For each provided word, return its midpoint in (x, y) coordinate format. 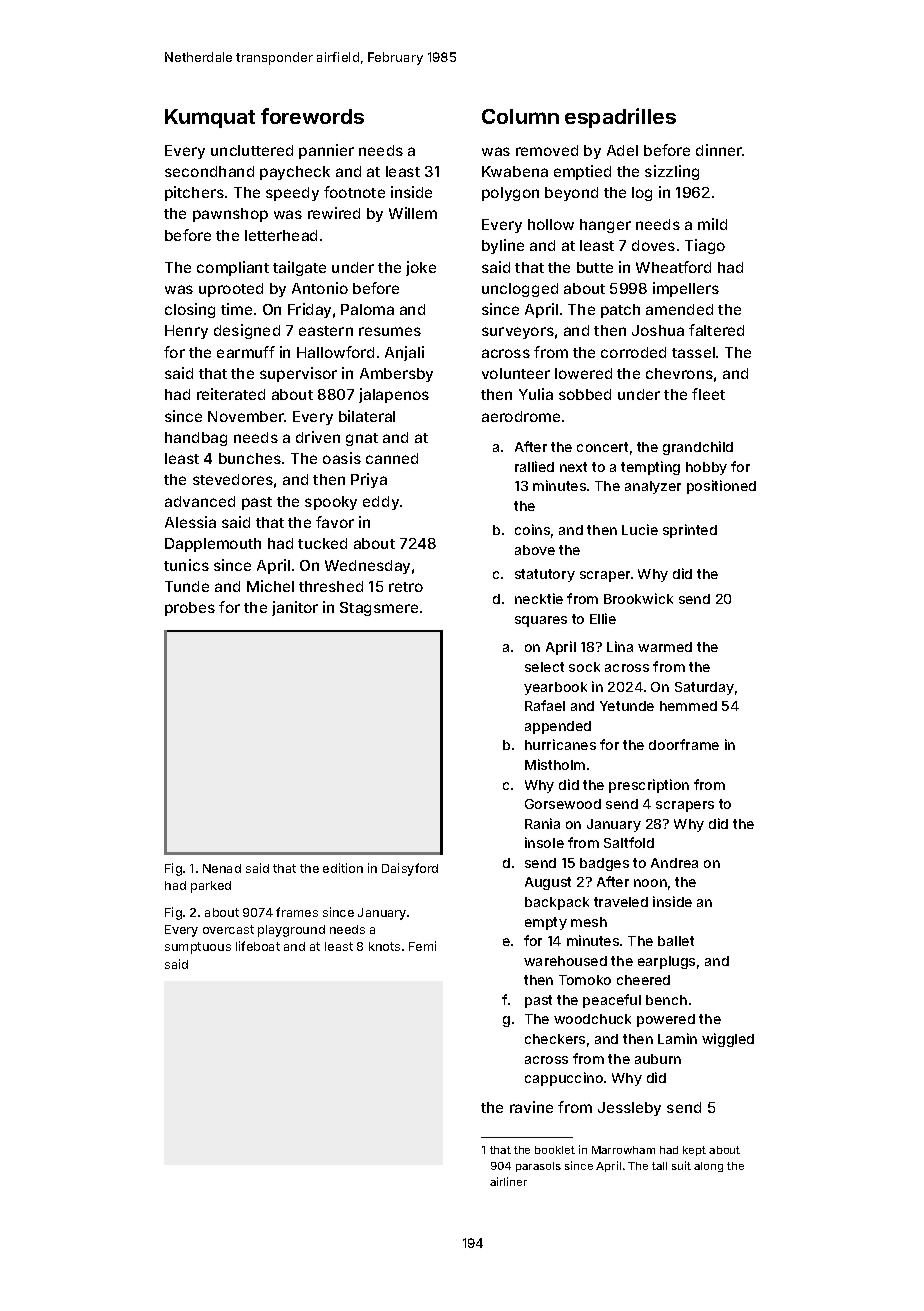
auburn (658, 1059)
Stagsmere (379, 609)
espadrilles (620, 118)
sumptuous (198, 948)
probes (190, 609)
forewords (312, 116)
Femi (422, 946)
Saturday (704, 688)
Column (520, 116)
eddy (381, 503)
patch (620, 311)
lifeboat (258, 946)
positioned (721, 487)
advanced (200, 501)
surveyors (518, 333)
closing (190, 310)
